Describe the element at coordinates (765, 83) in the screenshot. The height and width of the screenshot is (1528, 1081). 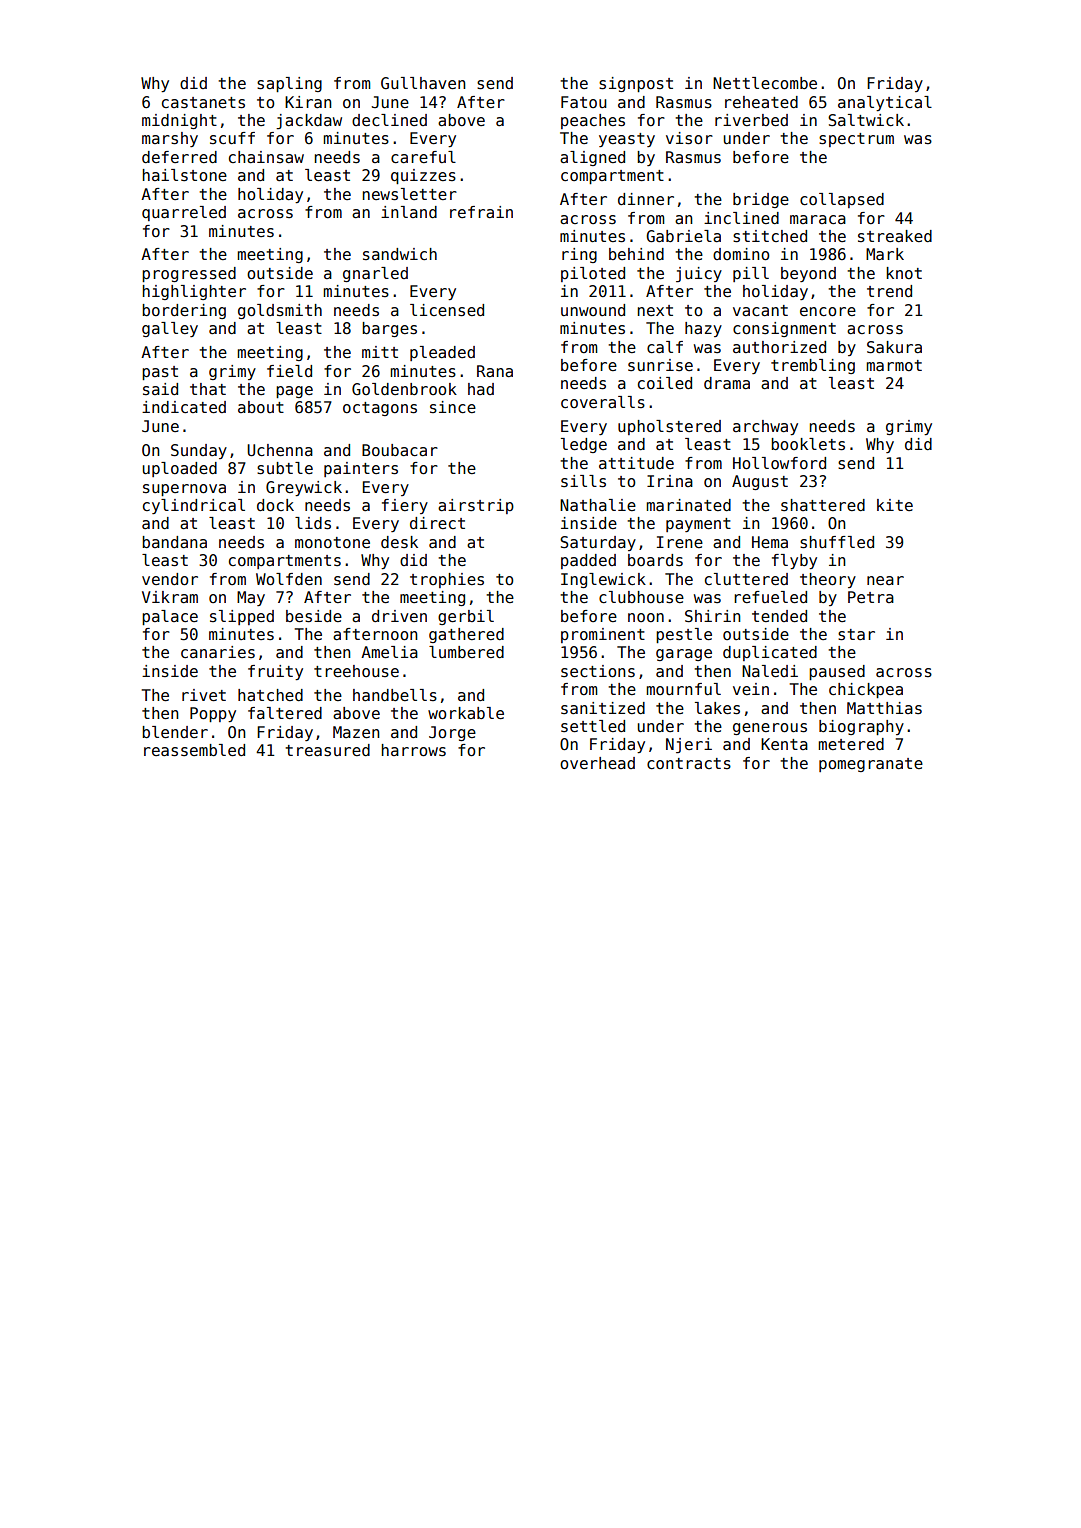
I see `Nettlecombe` at that location.
